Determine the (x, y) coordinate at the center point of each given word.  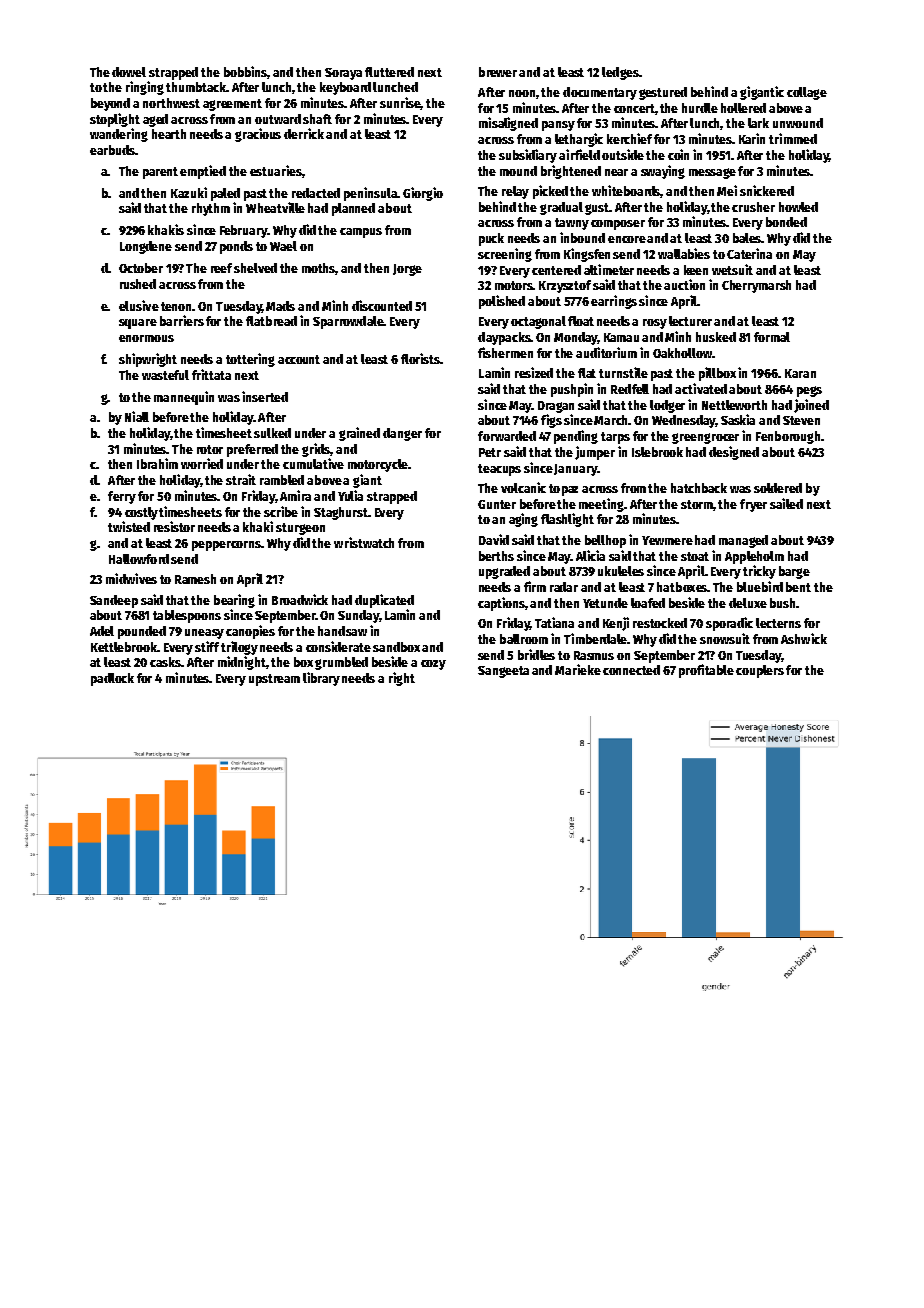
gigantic (762, 93)
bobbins (246, 72)
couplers (760, 671)
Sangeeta (503, 672)
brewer (498, 72)
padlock (112, 679)
